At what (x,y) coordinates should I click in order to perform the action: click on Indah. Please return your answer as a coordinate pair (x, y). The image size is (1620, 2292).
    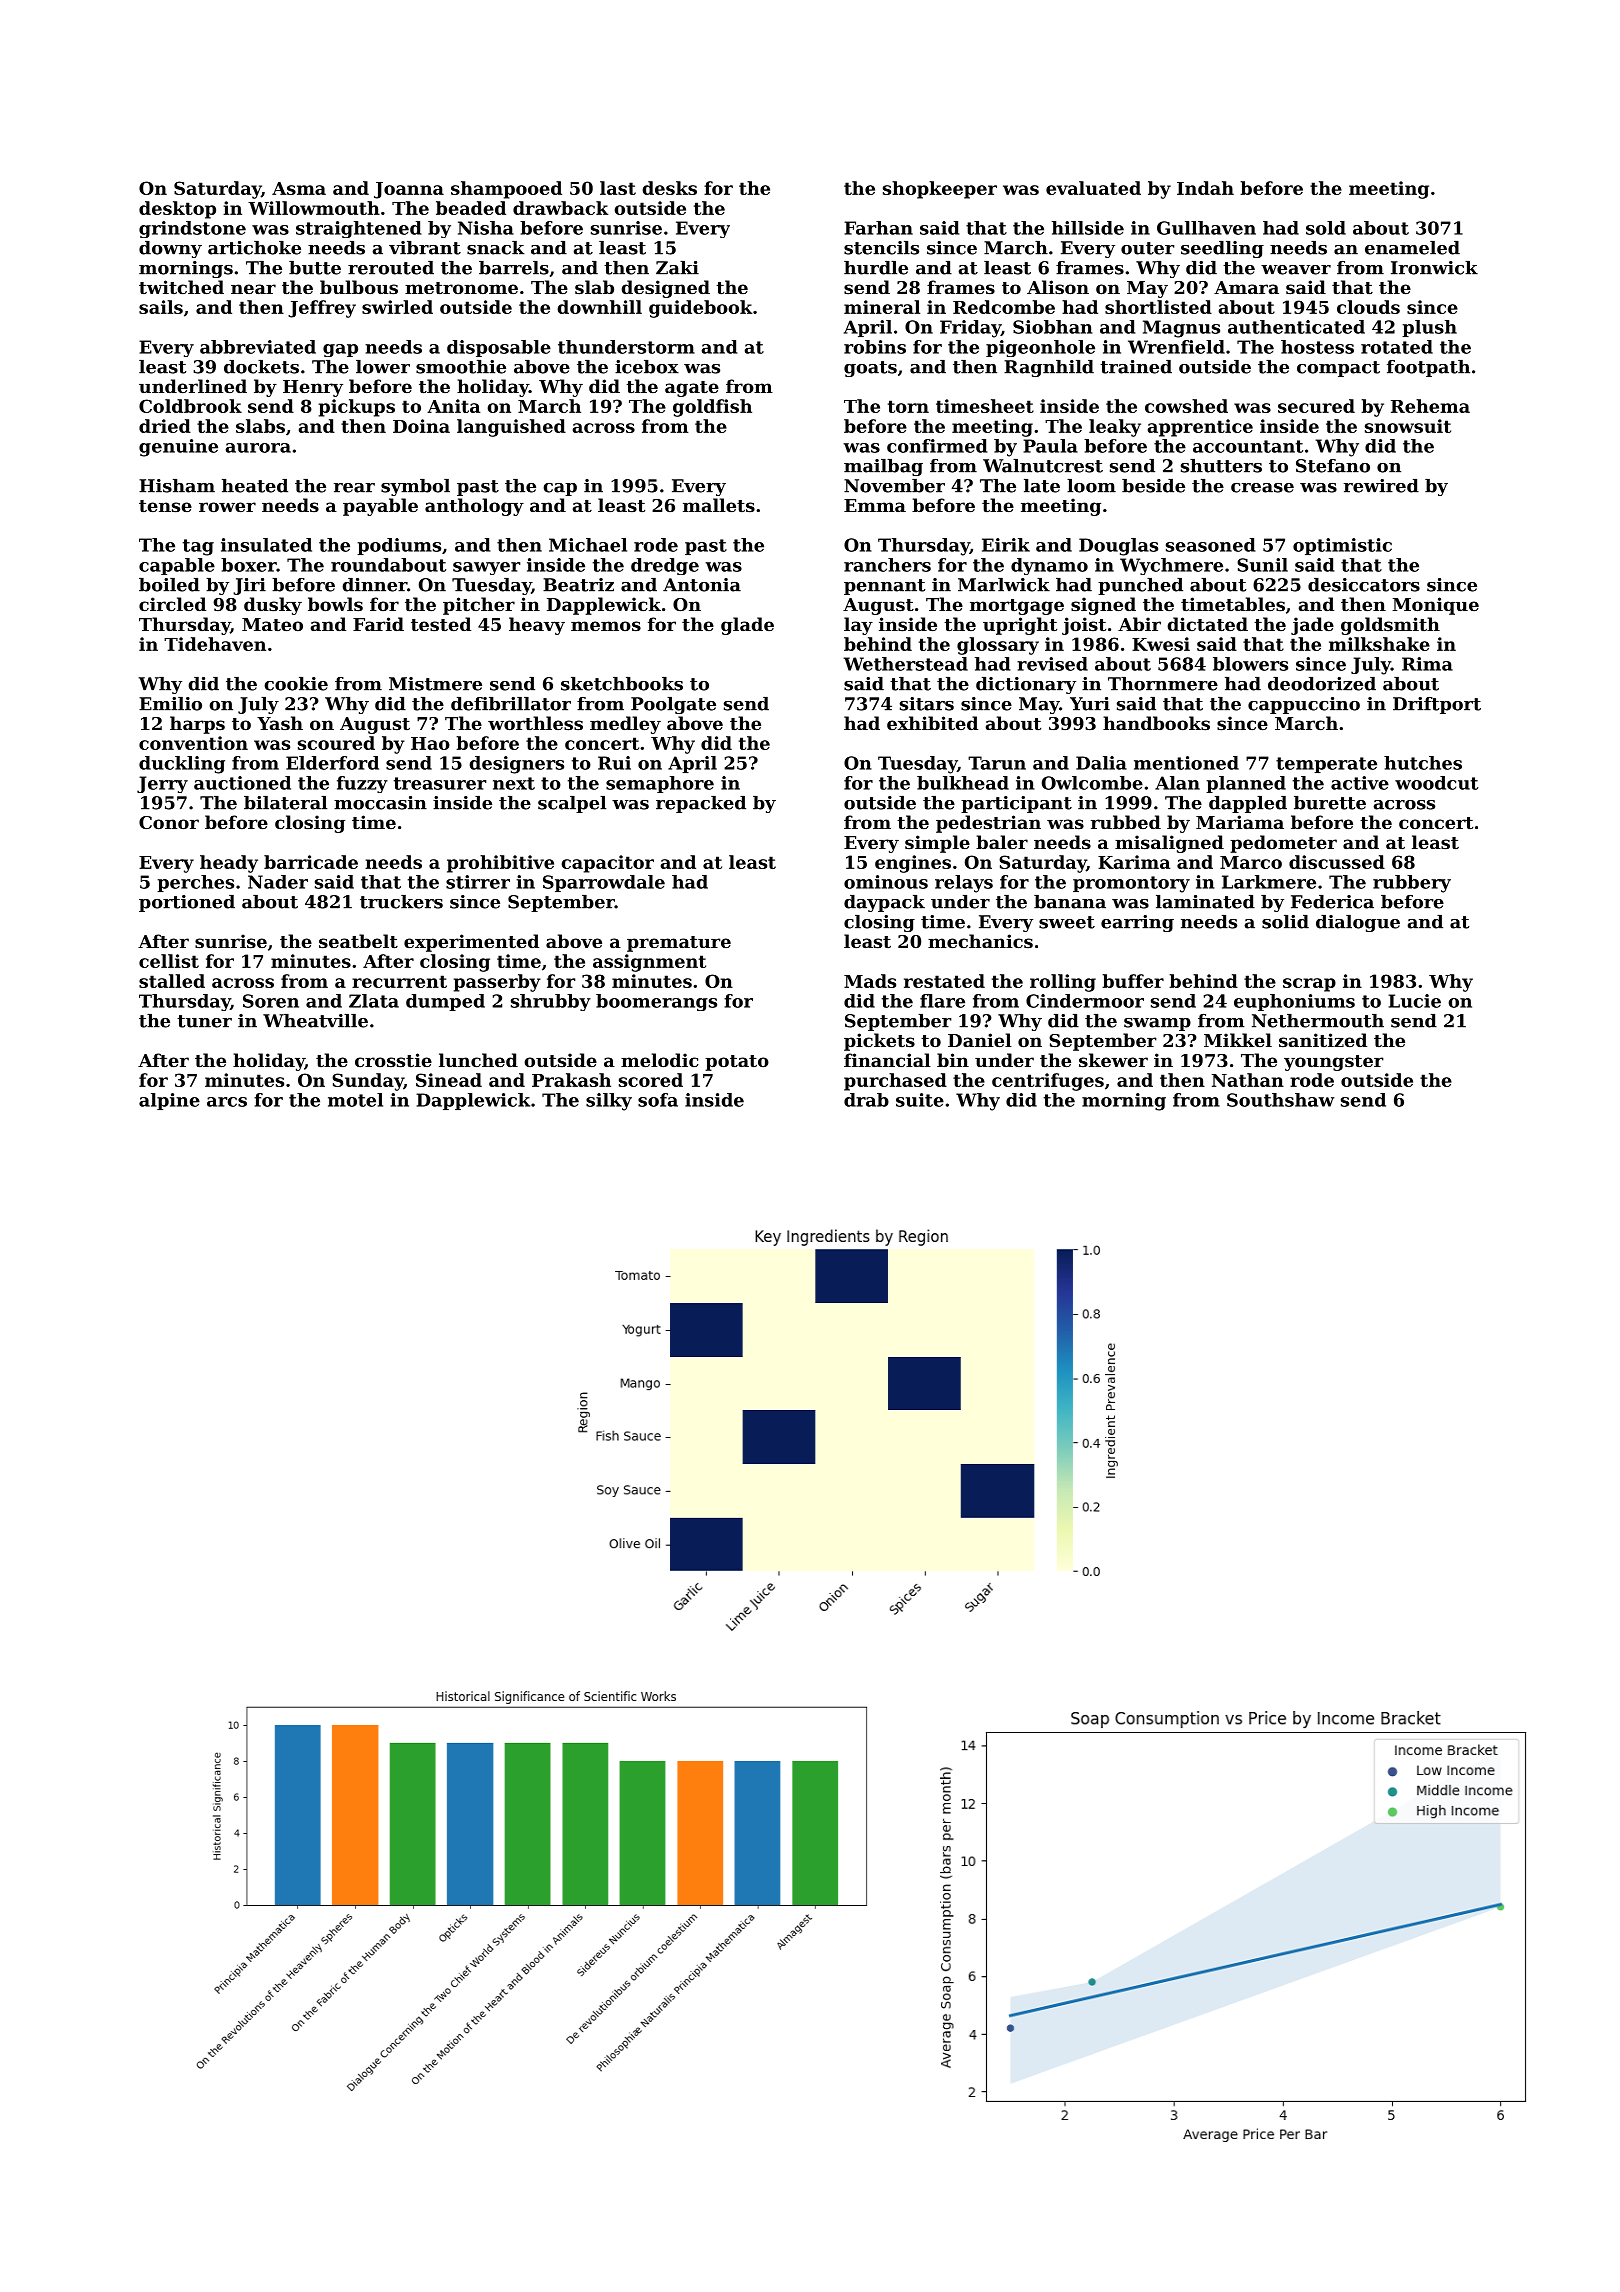
    Looking at the image, I should click on (1205, 188).
